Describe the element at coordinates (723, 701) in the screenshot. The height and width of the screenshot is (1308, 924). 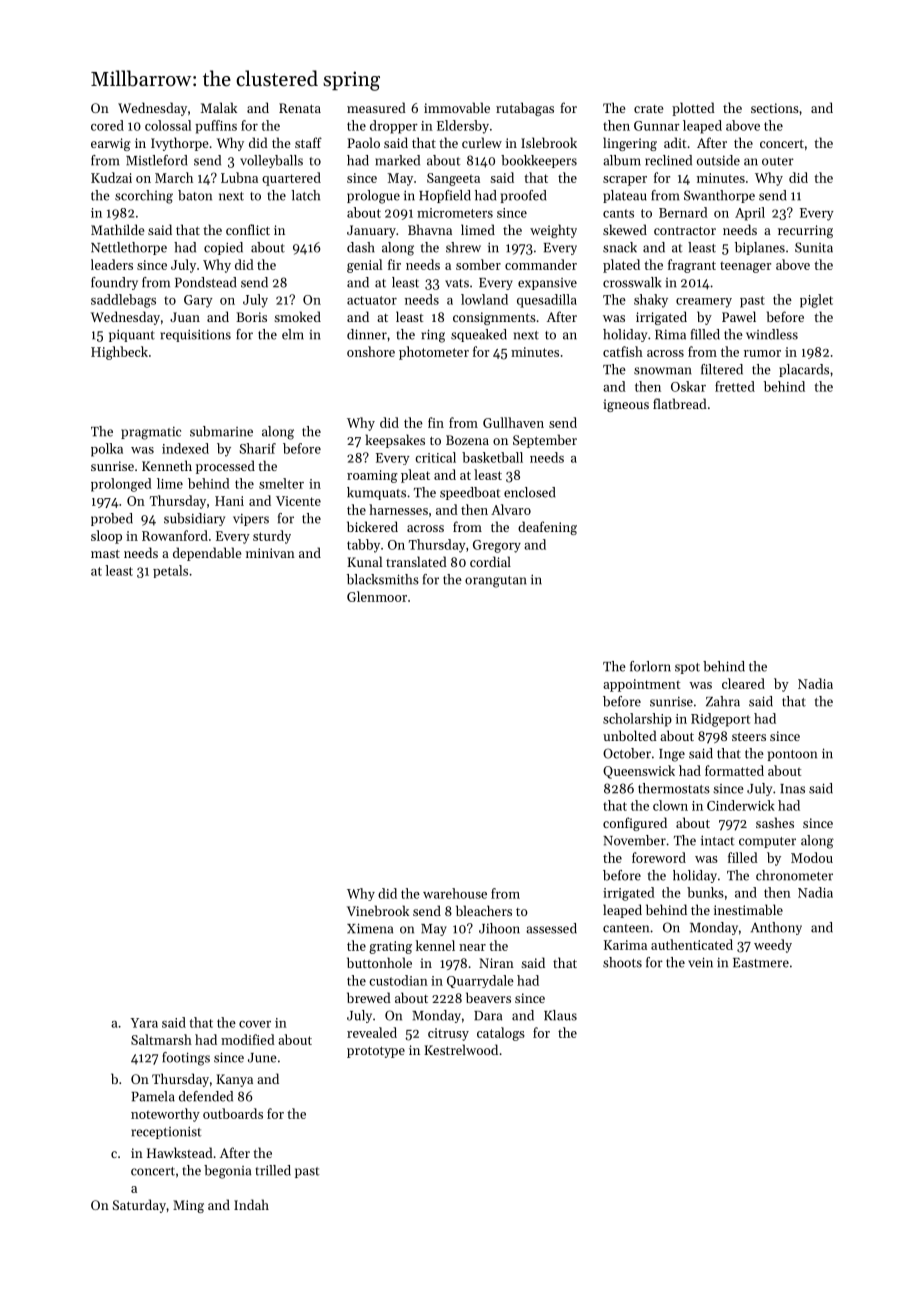
I see `Zahra` at that location.
